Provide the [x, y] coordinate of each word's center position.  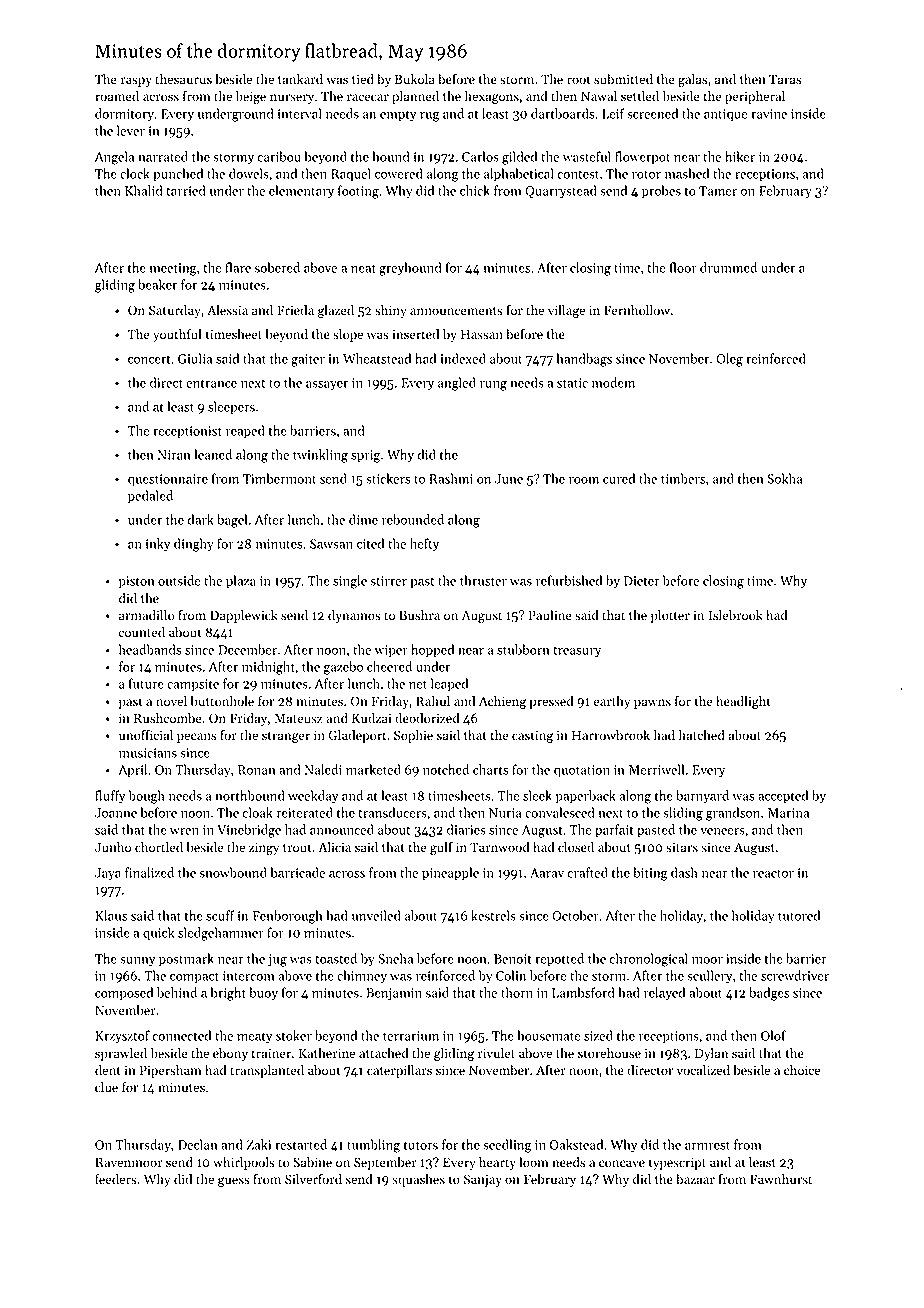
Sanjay [483, 1180]
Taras [785, 79]
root [579, 80]
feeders [116, 1179]
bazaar [695, 1179]
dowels [249, 173]
